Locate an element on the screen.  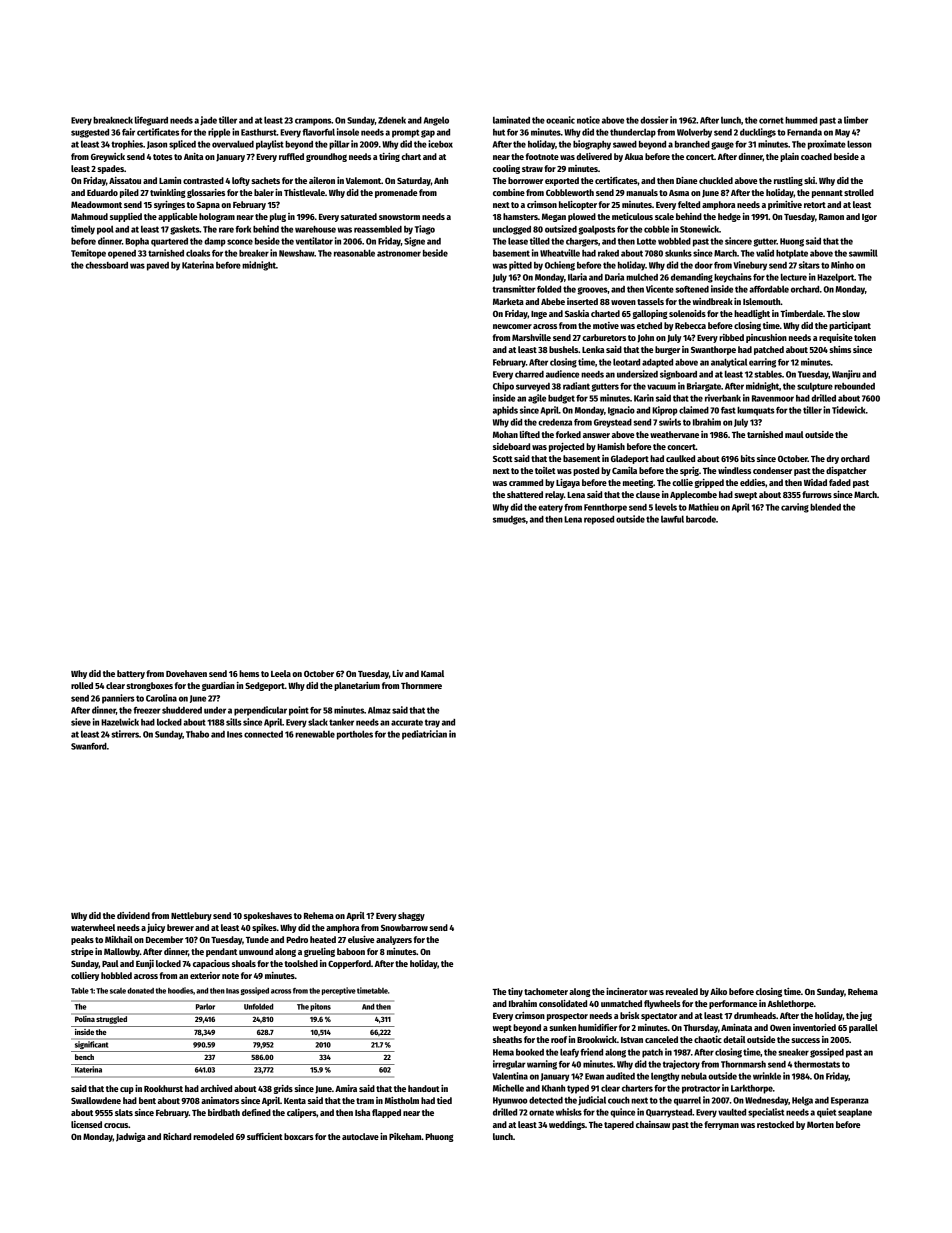
Ashlethorpe is located at coordinates (791, 1004).
